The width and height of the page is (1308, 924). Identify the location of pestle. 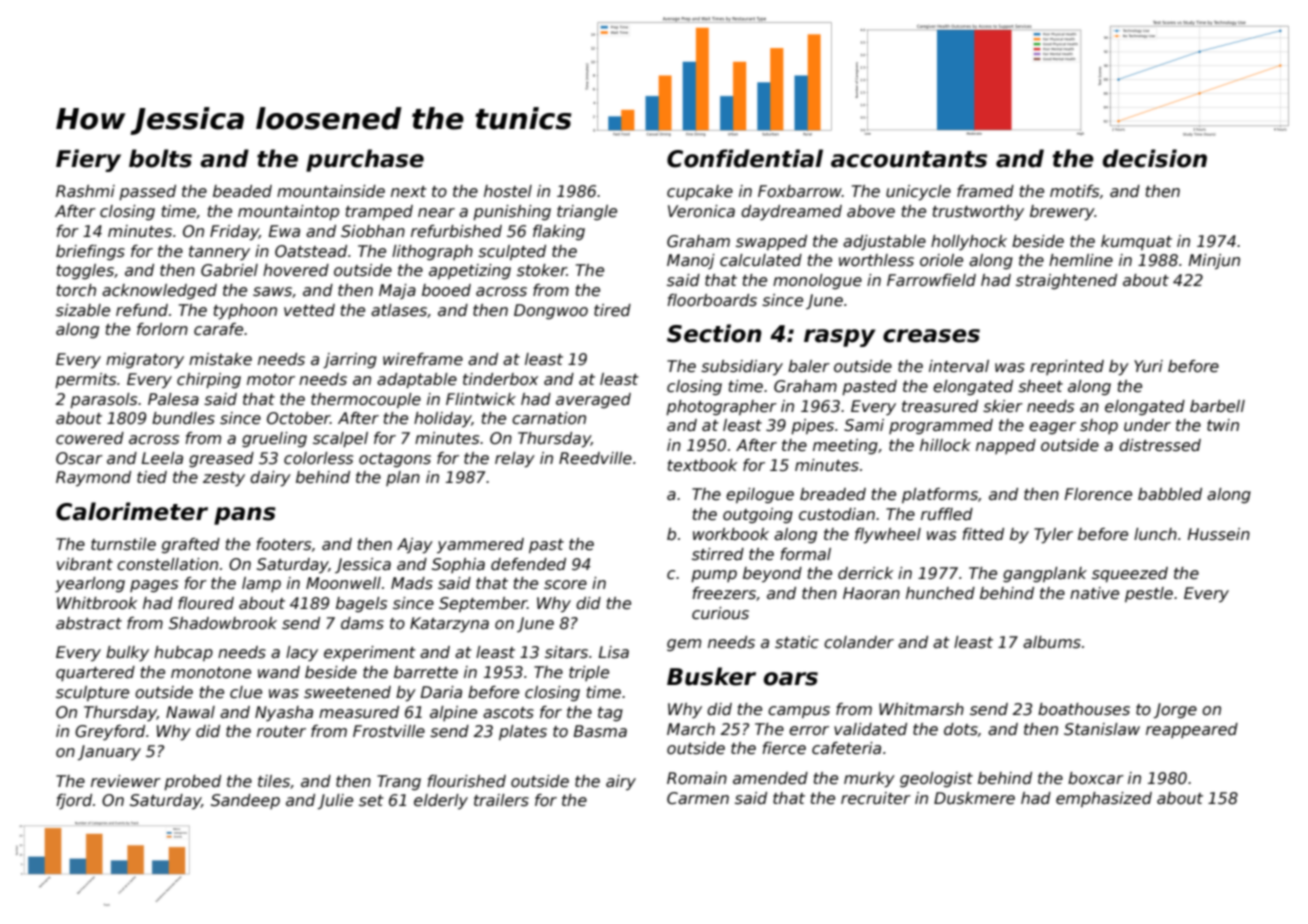
(1149, 594).
